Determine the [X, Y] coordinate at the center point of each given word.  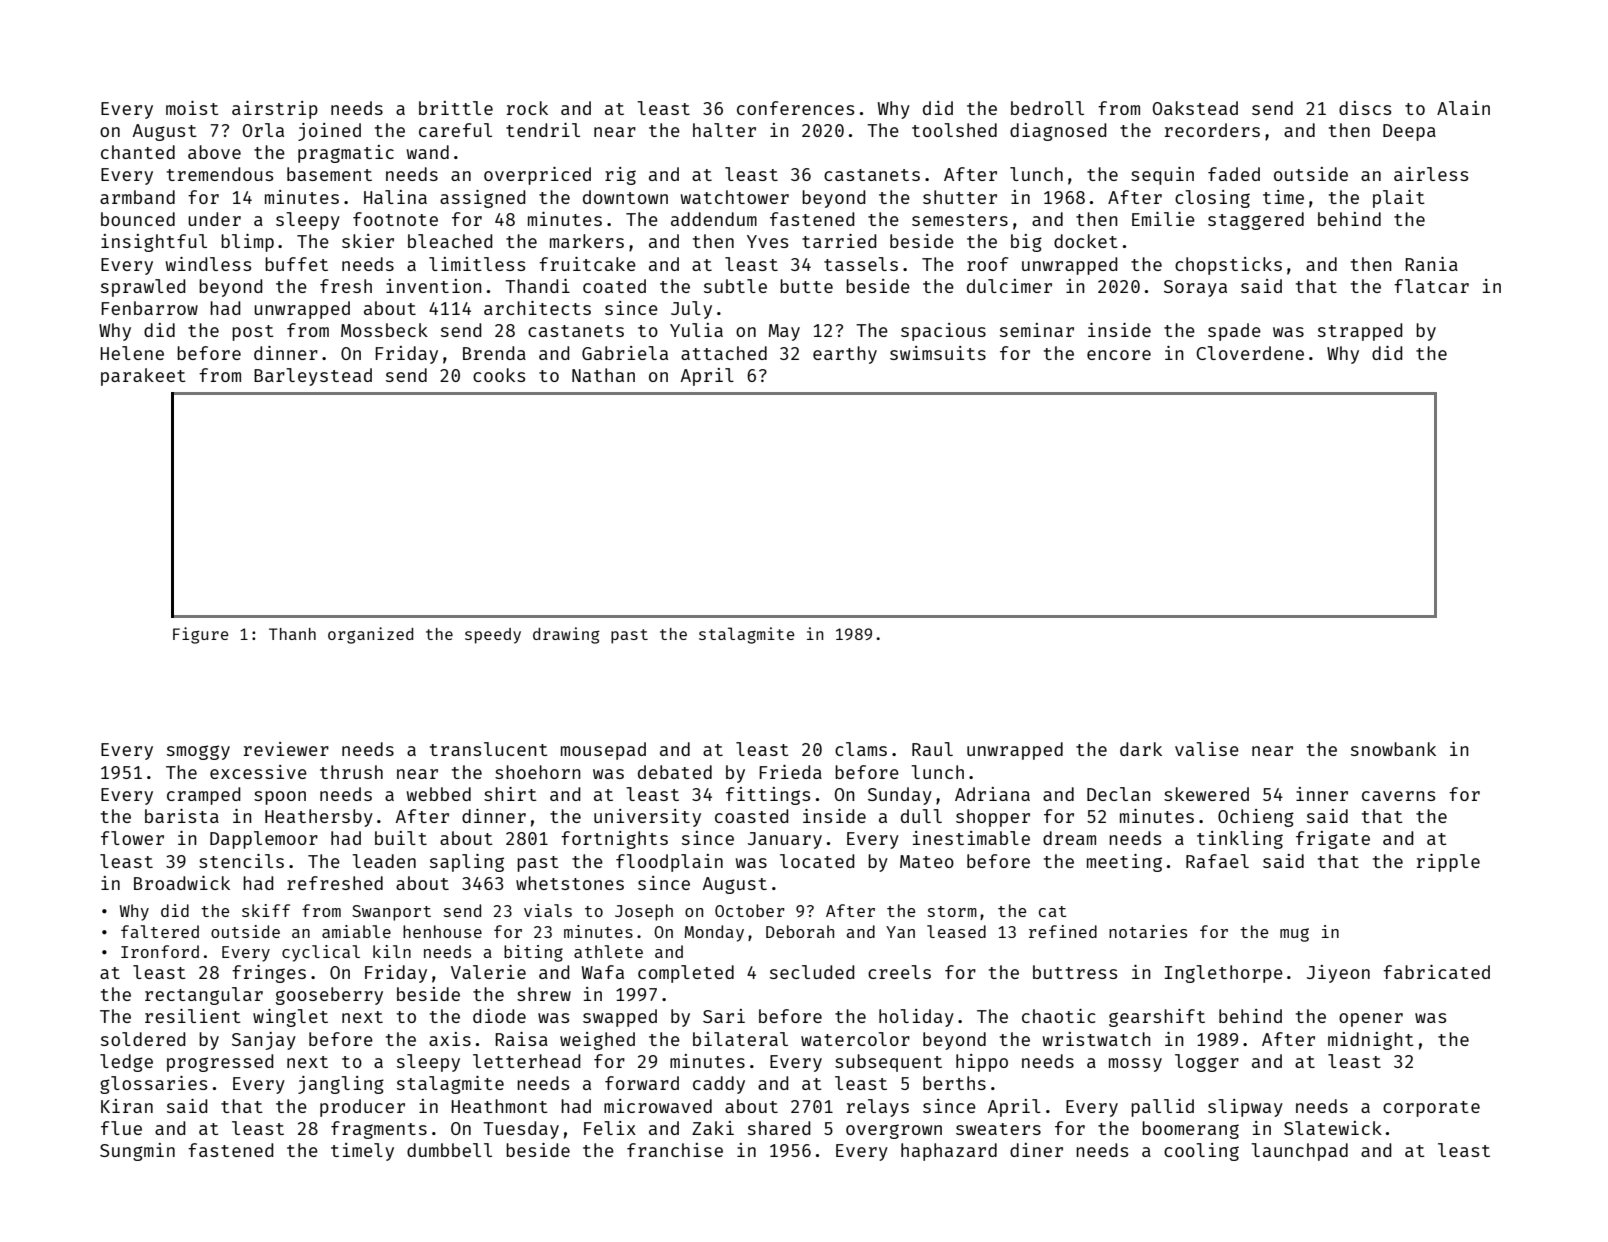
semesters [960, 220]
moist [192, 108]
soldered [143, 1039]
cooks [499, 375]
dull [921, 816]
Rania [1432, 264]
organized [370, 635]
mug [1294, 935]
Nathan [603, 375]
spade [1234, 332]
